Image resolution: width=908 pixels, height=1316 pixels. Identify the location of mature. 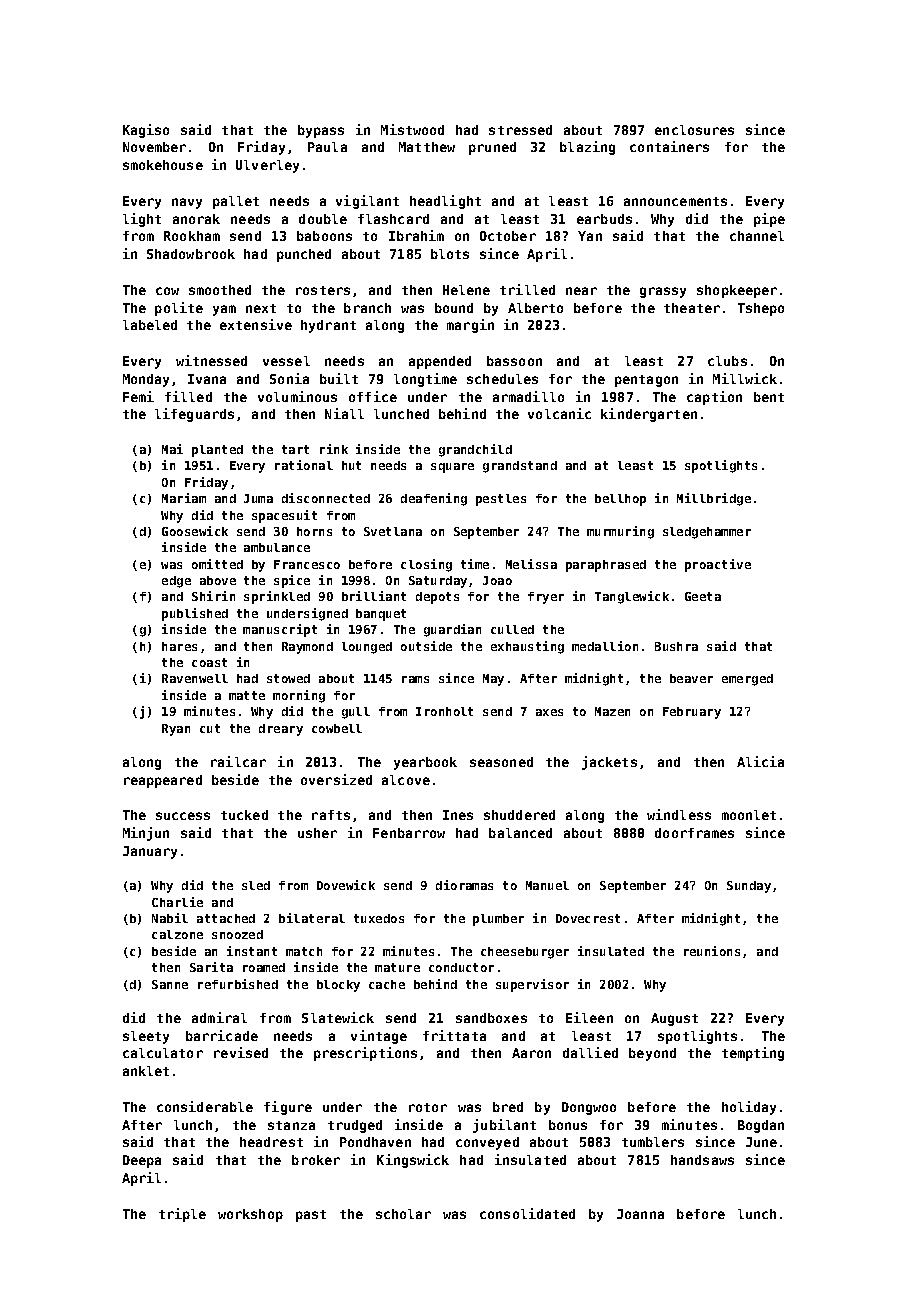
(397, 967).
